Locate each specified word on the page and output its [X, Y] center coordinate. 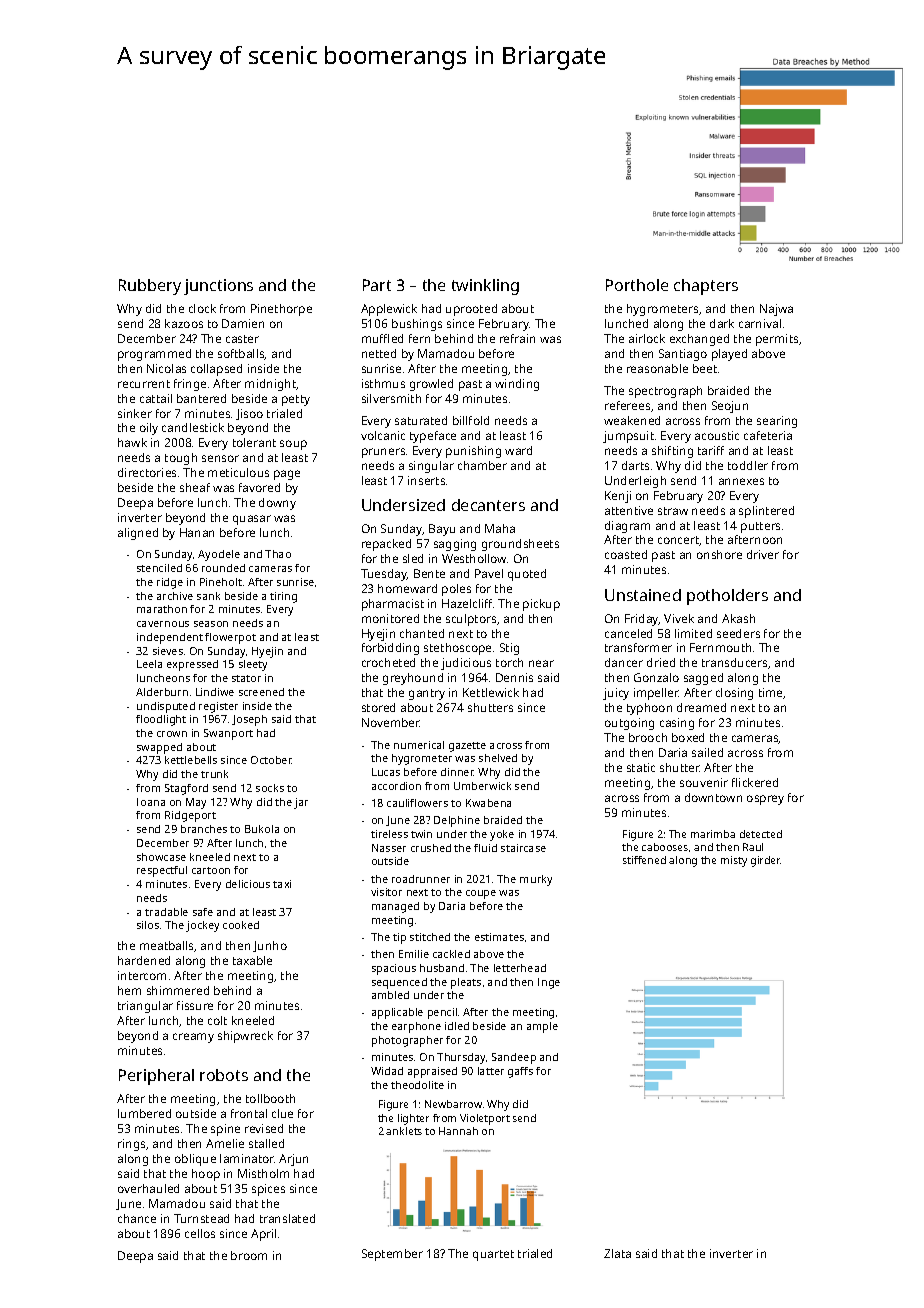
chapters [706, 287]
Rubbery [150, 287]
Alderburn [162, 692]
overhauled [148, 1188]
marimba [713, 834]
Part [377, 285]
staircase [523, 848]
